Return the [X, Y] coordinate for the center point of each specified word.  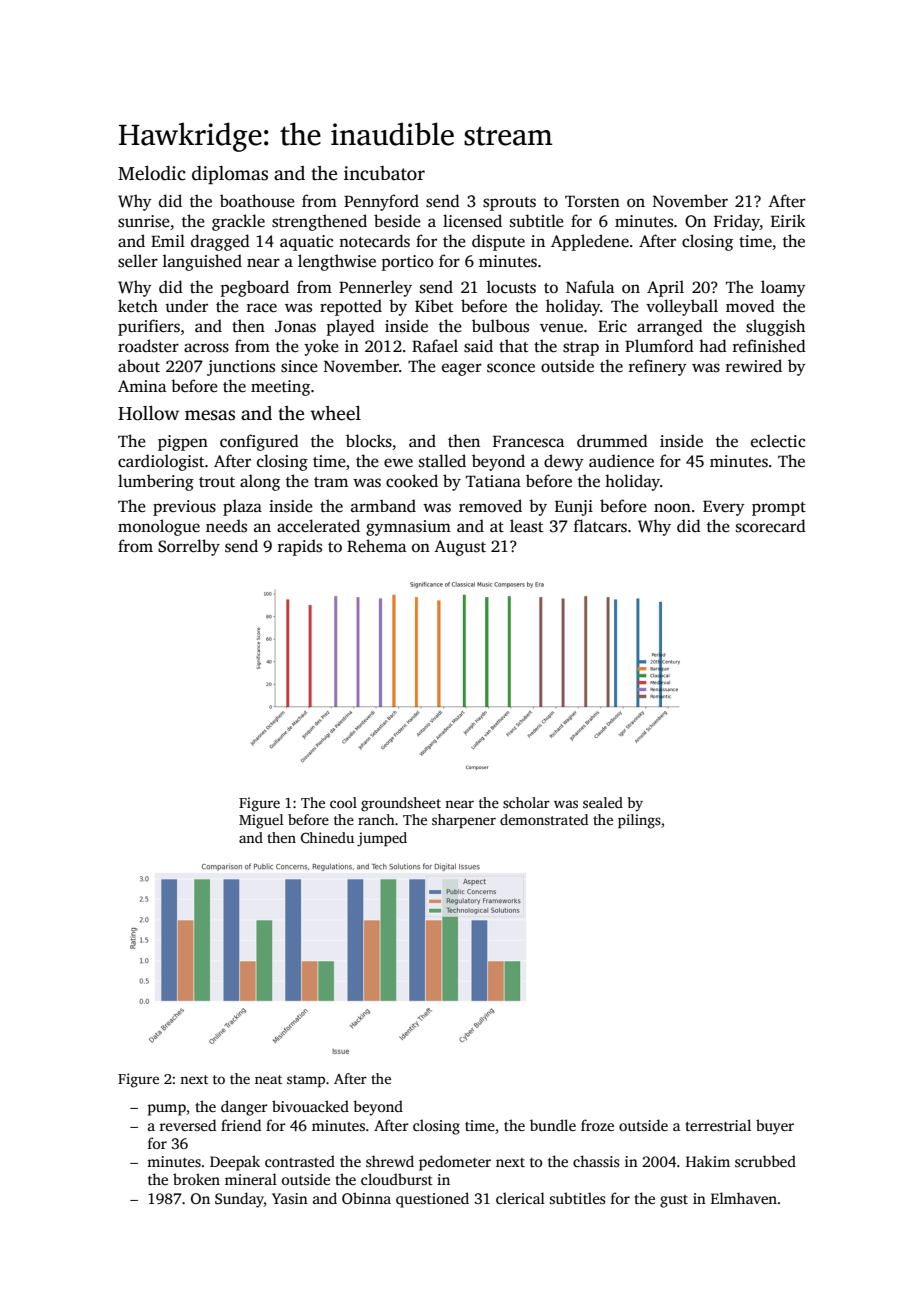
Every [724, 508]
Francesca [528, 441]
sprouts [509, 204]
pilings [639, 821]
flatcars [600, 526]
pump [167, 1110]
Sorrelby [189, 547]
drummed [612, 441]
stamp [306, 1081]
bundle [553, 1125]
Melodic [152, 173]
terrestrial [718, 1125]
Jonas [295, 326]
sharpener [464, 821]
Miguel [261, 821]
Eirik [788, 220]
